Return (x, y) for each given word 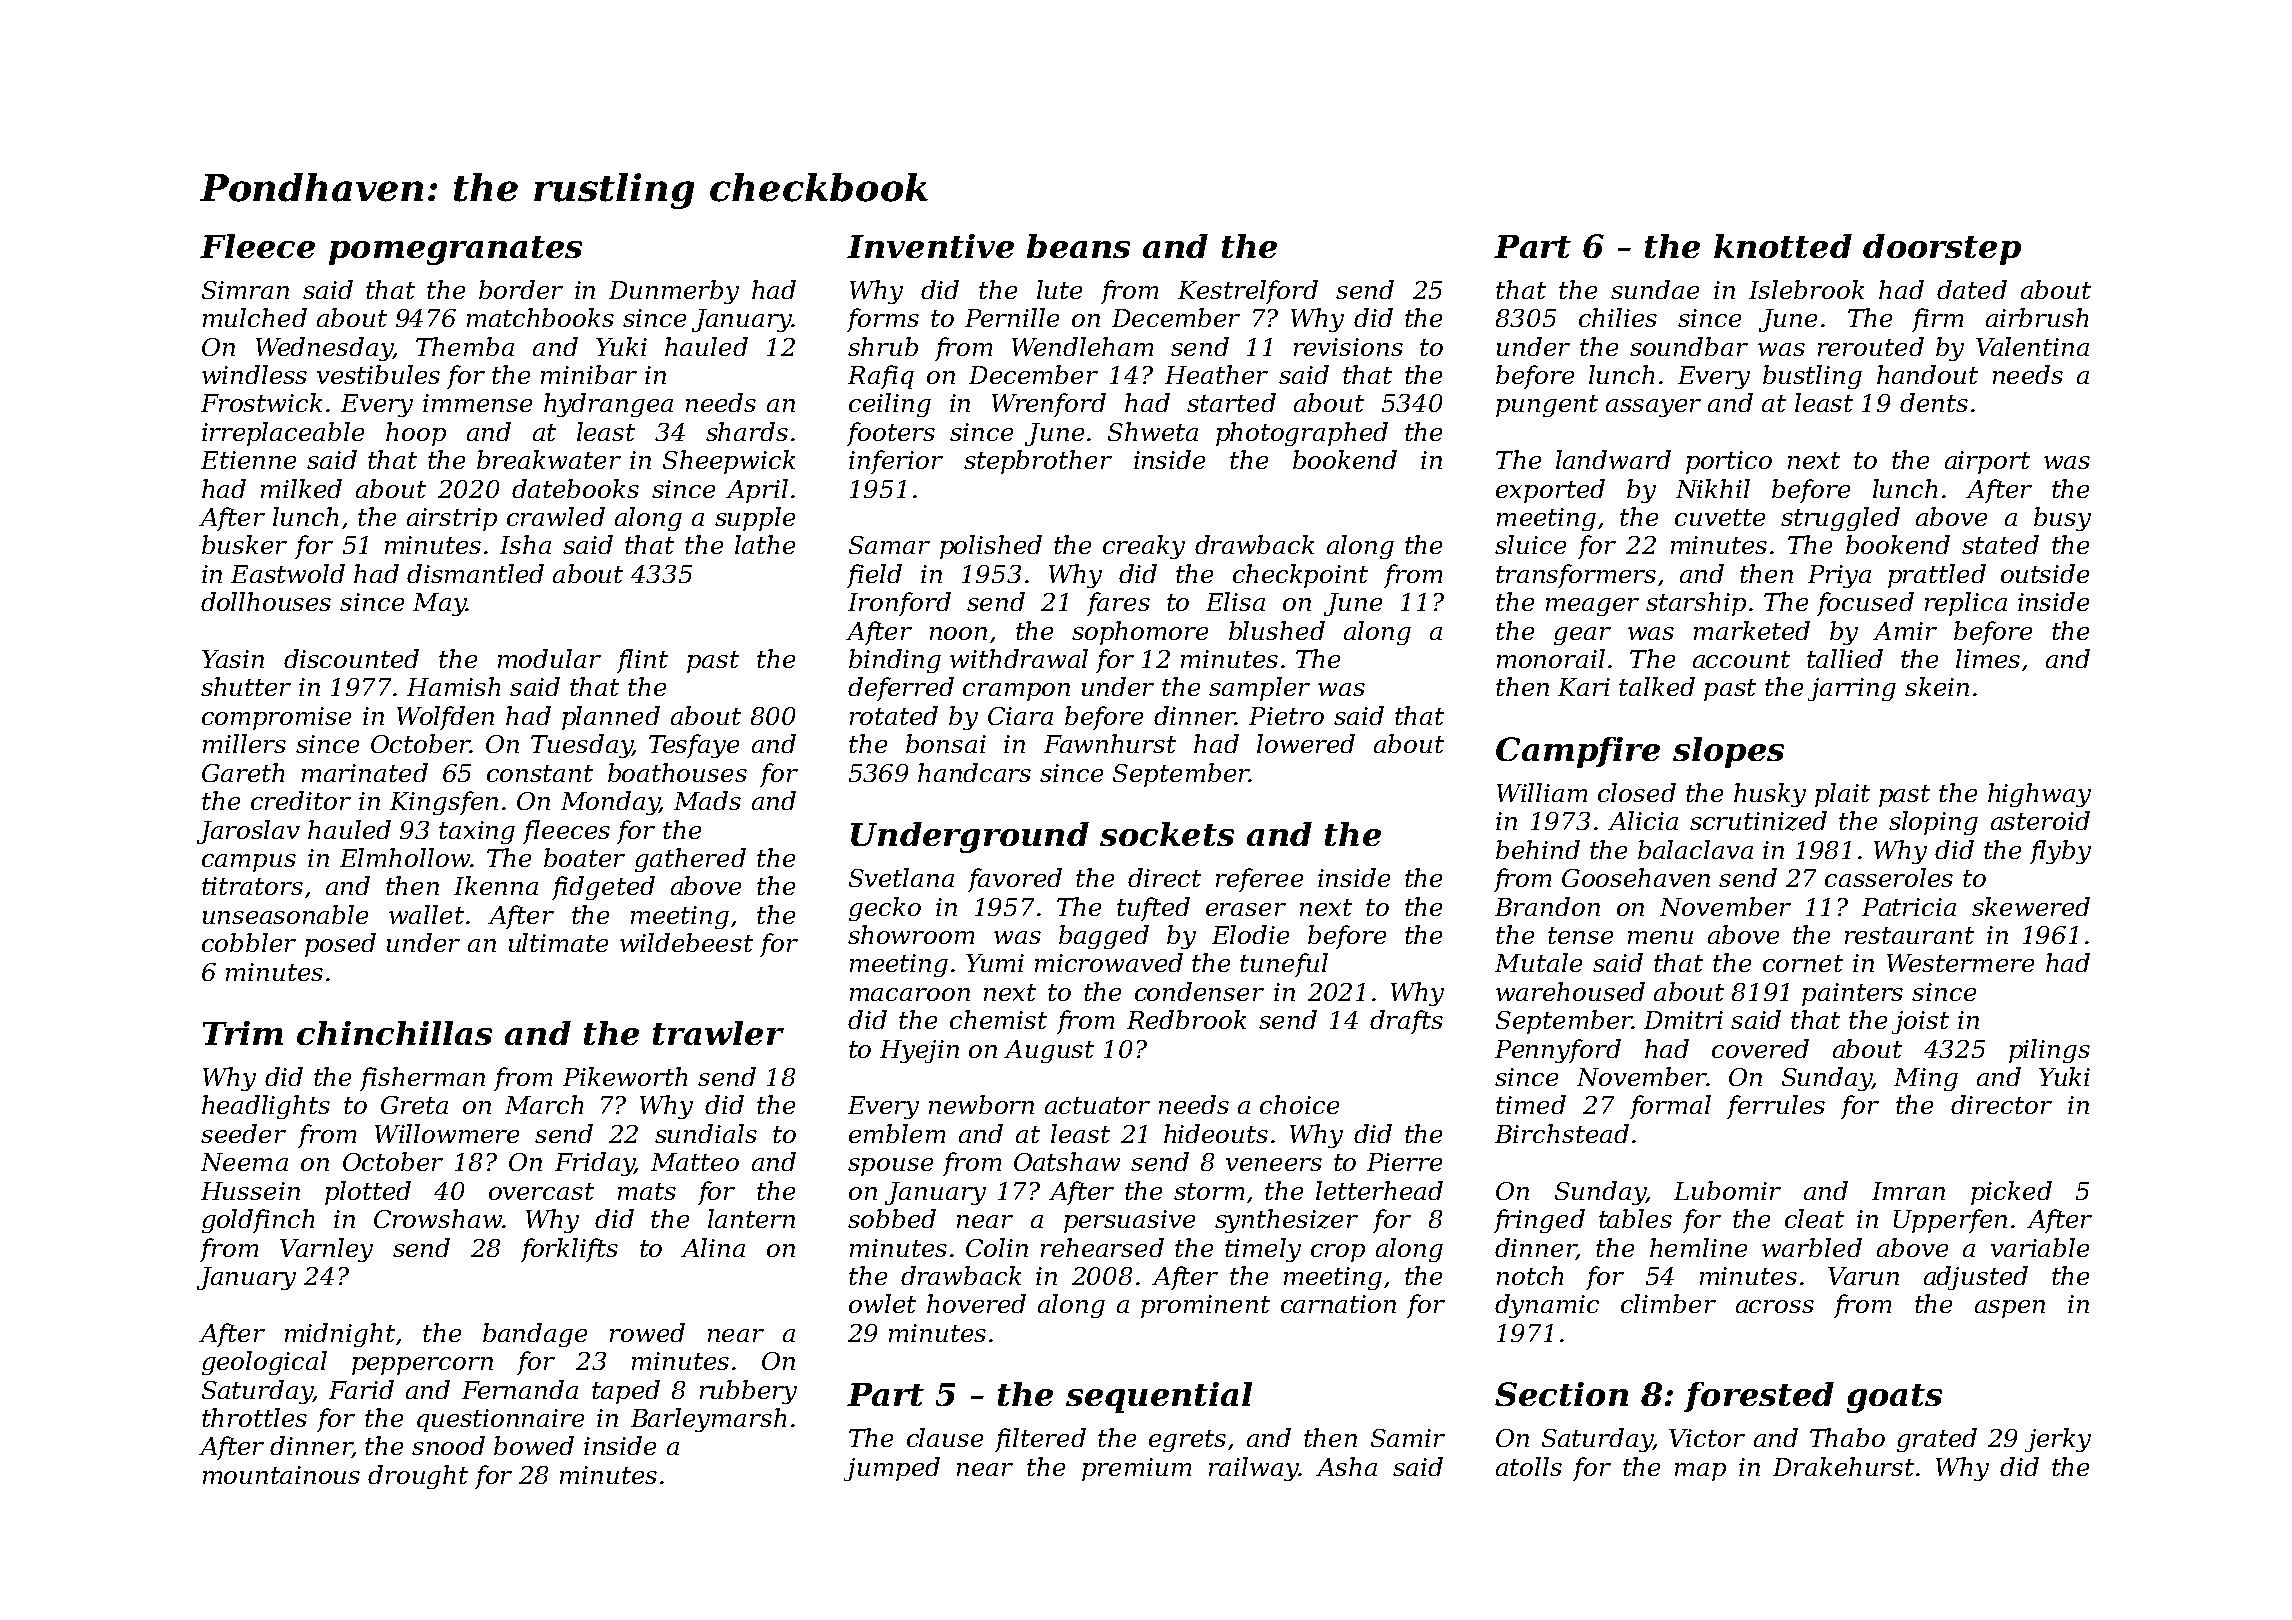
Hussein (250, 1191)
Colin (997, 1247)
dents (1934, 402)
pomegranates (455, 250)
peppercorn (422, 1366)
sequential (1159, 1397)
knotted (1783, 246)
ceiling (890, 405)
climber (1668, 1303)
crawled (556, 516)
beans (1078, 246)
